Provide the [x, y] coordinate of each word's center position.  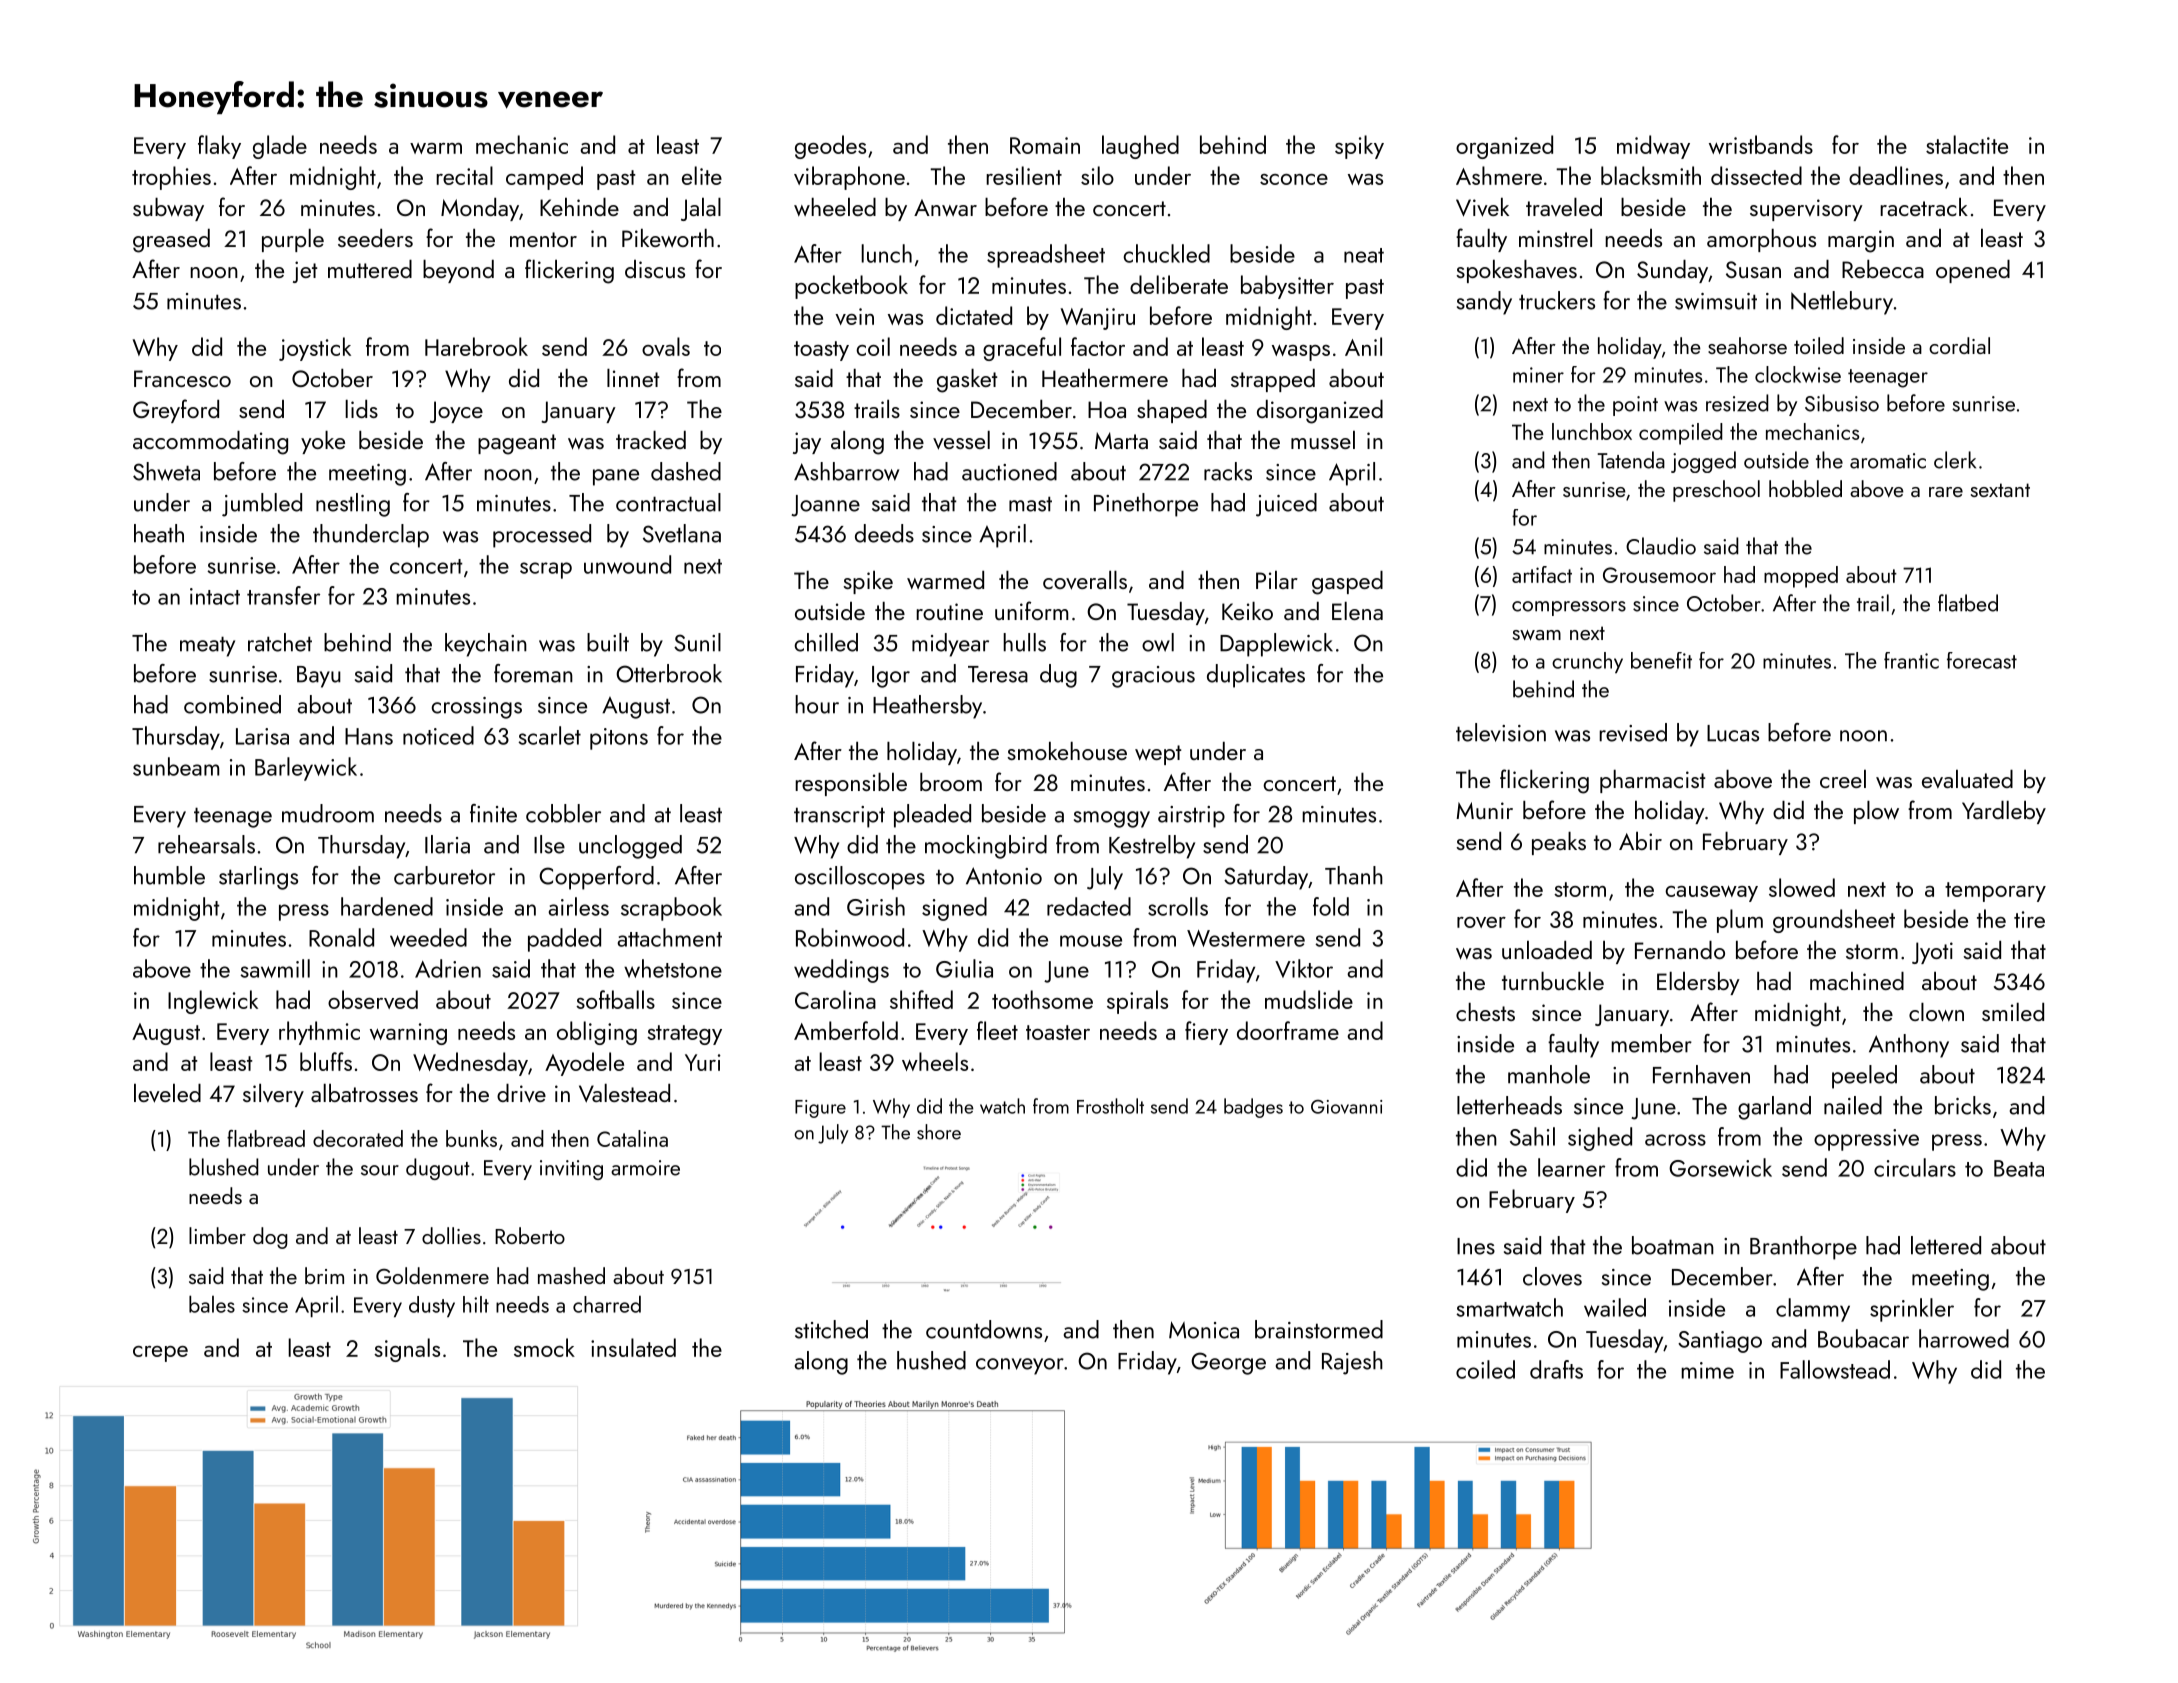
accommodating [210, 443]
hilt [476, 1304]
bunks [471, 1138]
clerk [1955, 460]
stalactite [1967, 144]
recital [464, 175]
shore [939, 1132]
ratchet [280, 642]
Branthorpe [1803, 1248]
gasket [967, 381]
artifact [1542, 574]
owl [1158, 642]
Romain [1045, 145]
